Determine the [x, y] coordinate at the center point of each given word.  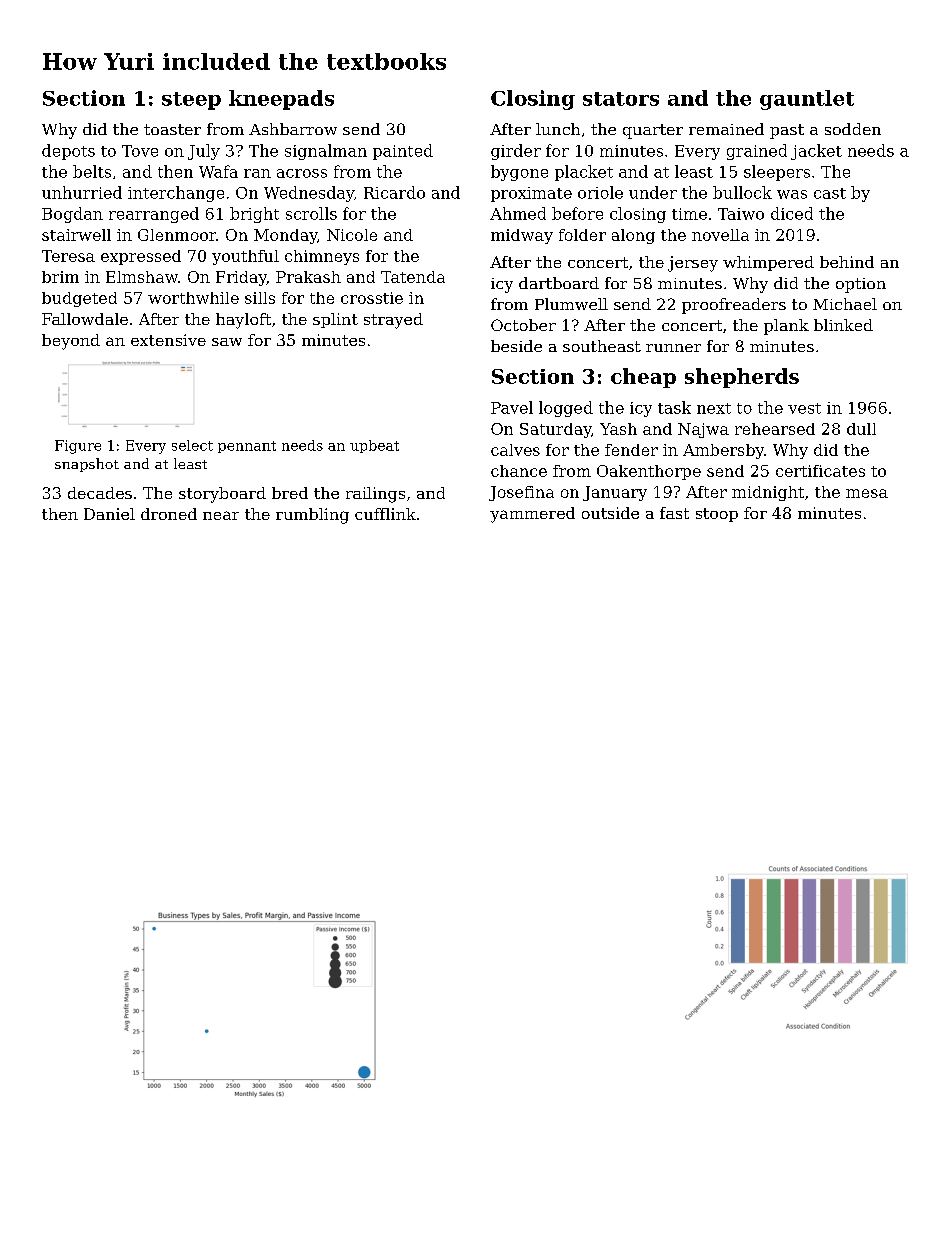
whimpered [768, 263]
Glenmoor [177, 235]
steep [191, 101]
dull [861, 429]
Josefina [521, 493]
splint [335, 320]
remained [726, 129]
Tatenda [413, 277]
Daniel [109, 514]
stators [621, 99]
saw [227, 342]
